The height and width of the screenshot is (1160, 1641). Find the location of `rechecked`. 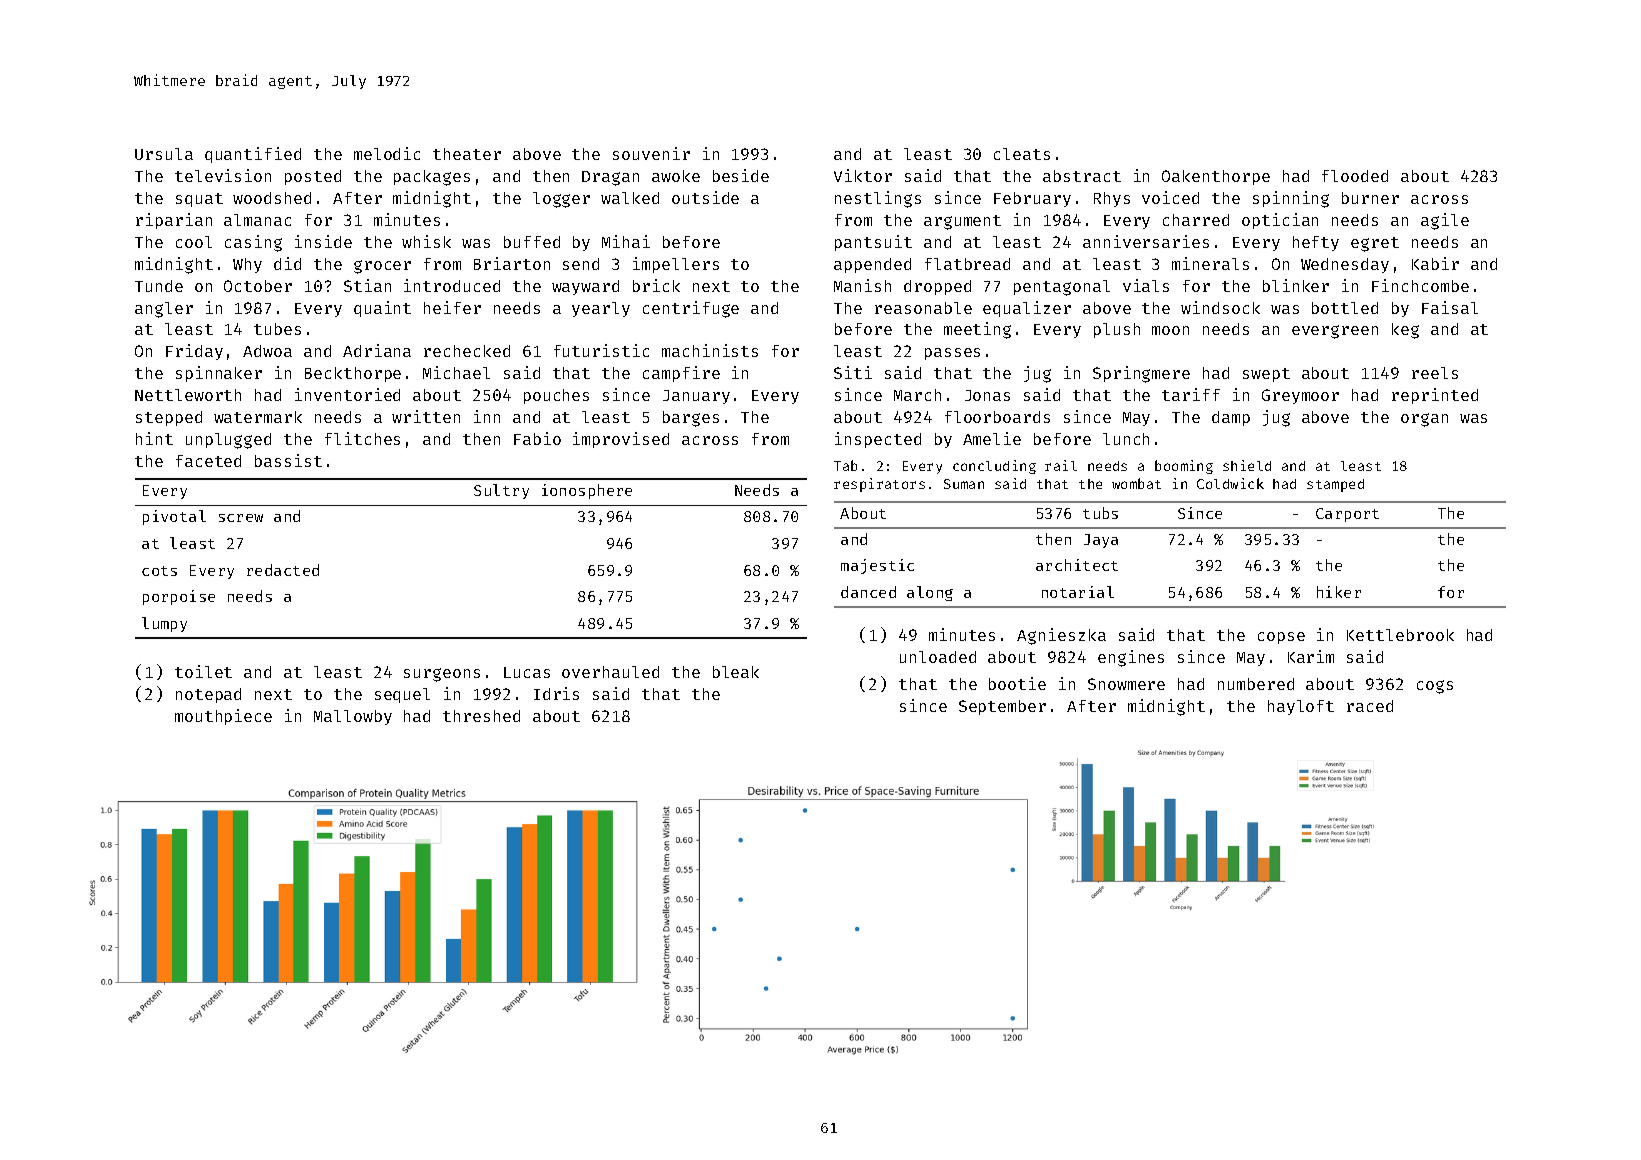

rechecked is located at coordinates (467, 351).
